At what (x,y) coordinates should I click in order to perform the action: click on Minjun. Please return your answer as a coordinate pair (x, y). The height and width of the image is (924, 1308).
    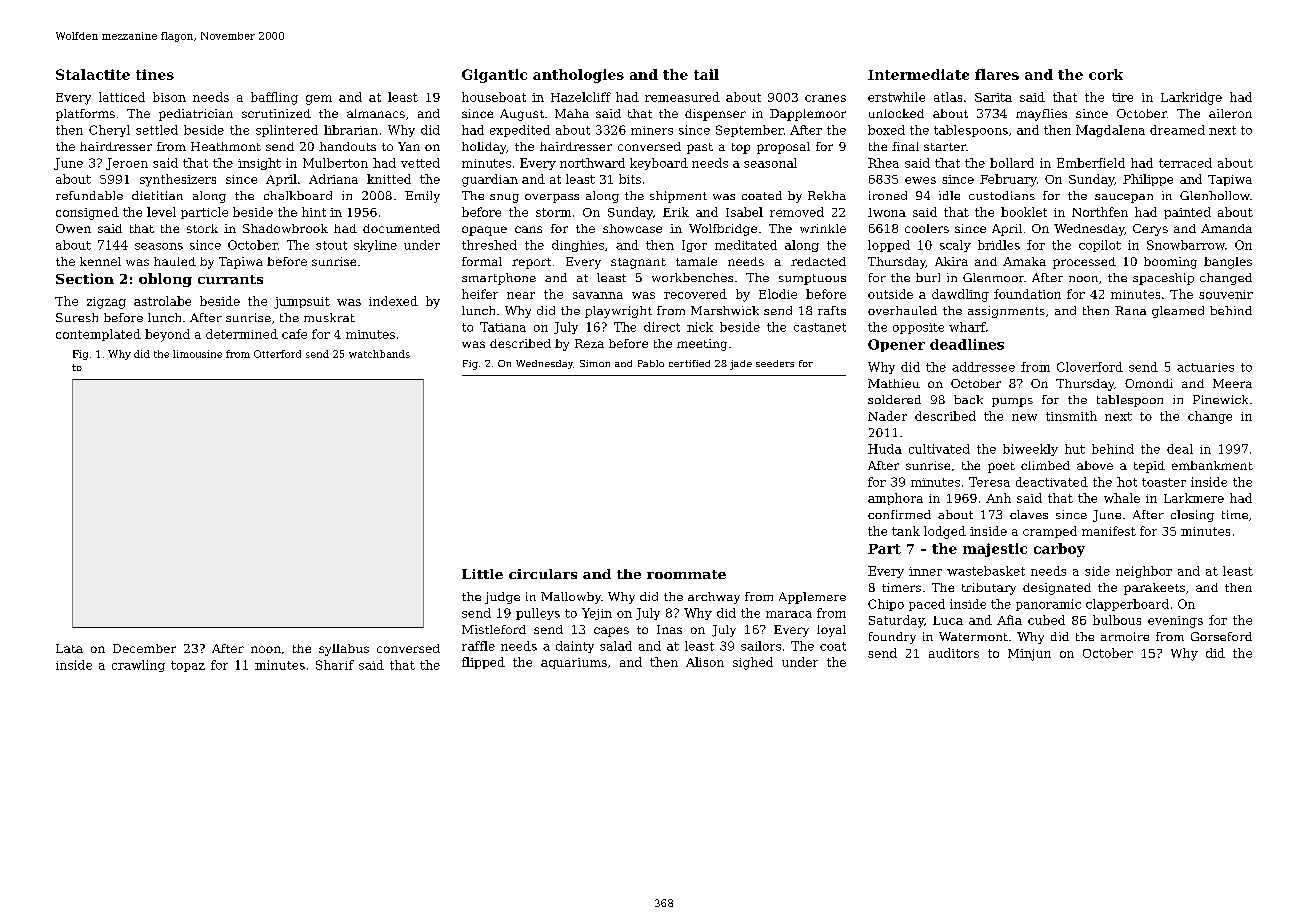
    Looking at the image, I should click on (1029, 655).
